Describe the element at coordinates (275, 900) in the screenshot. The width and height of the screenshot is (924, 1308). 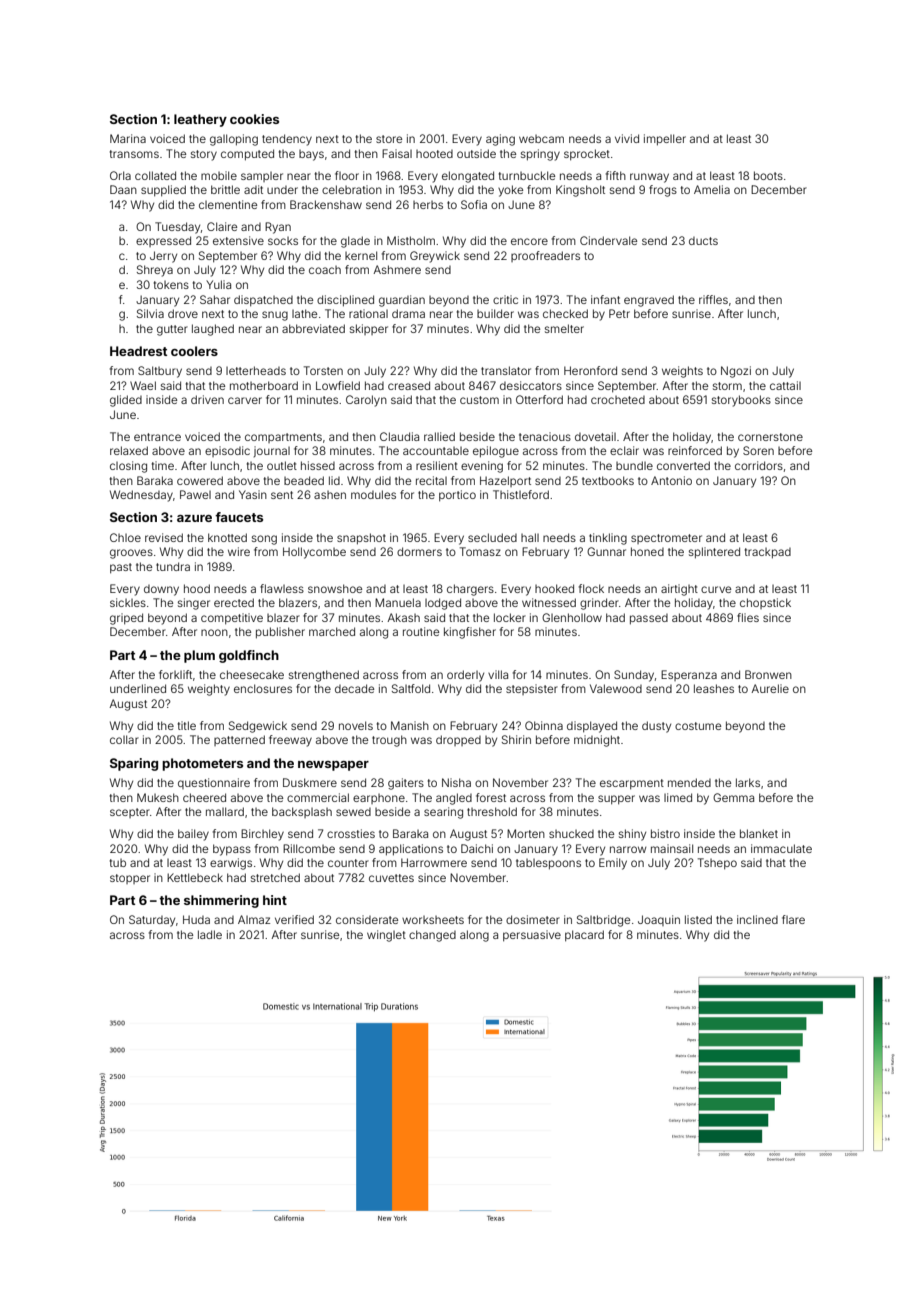
I see `hint` at that location.
